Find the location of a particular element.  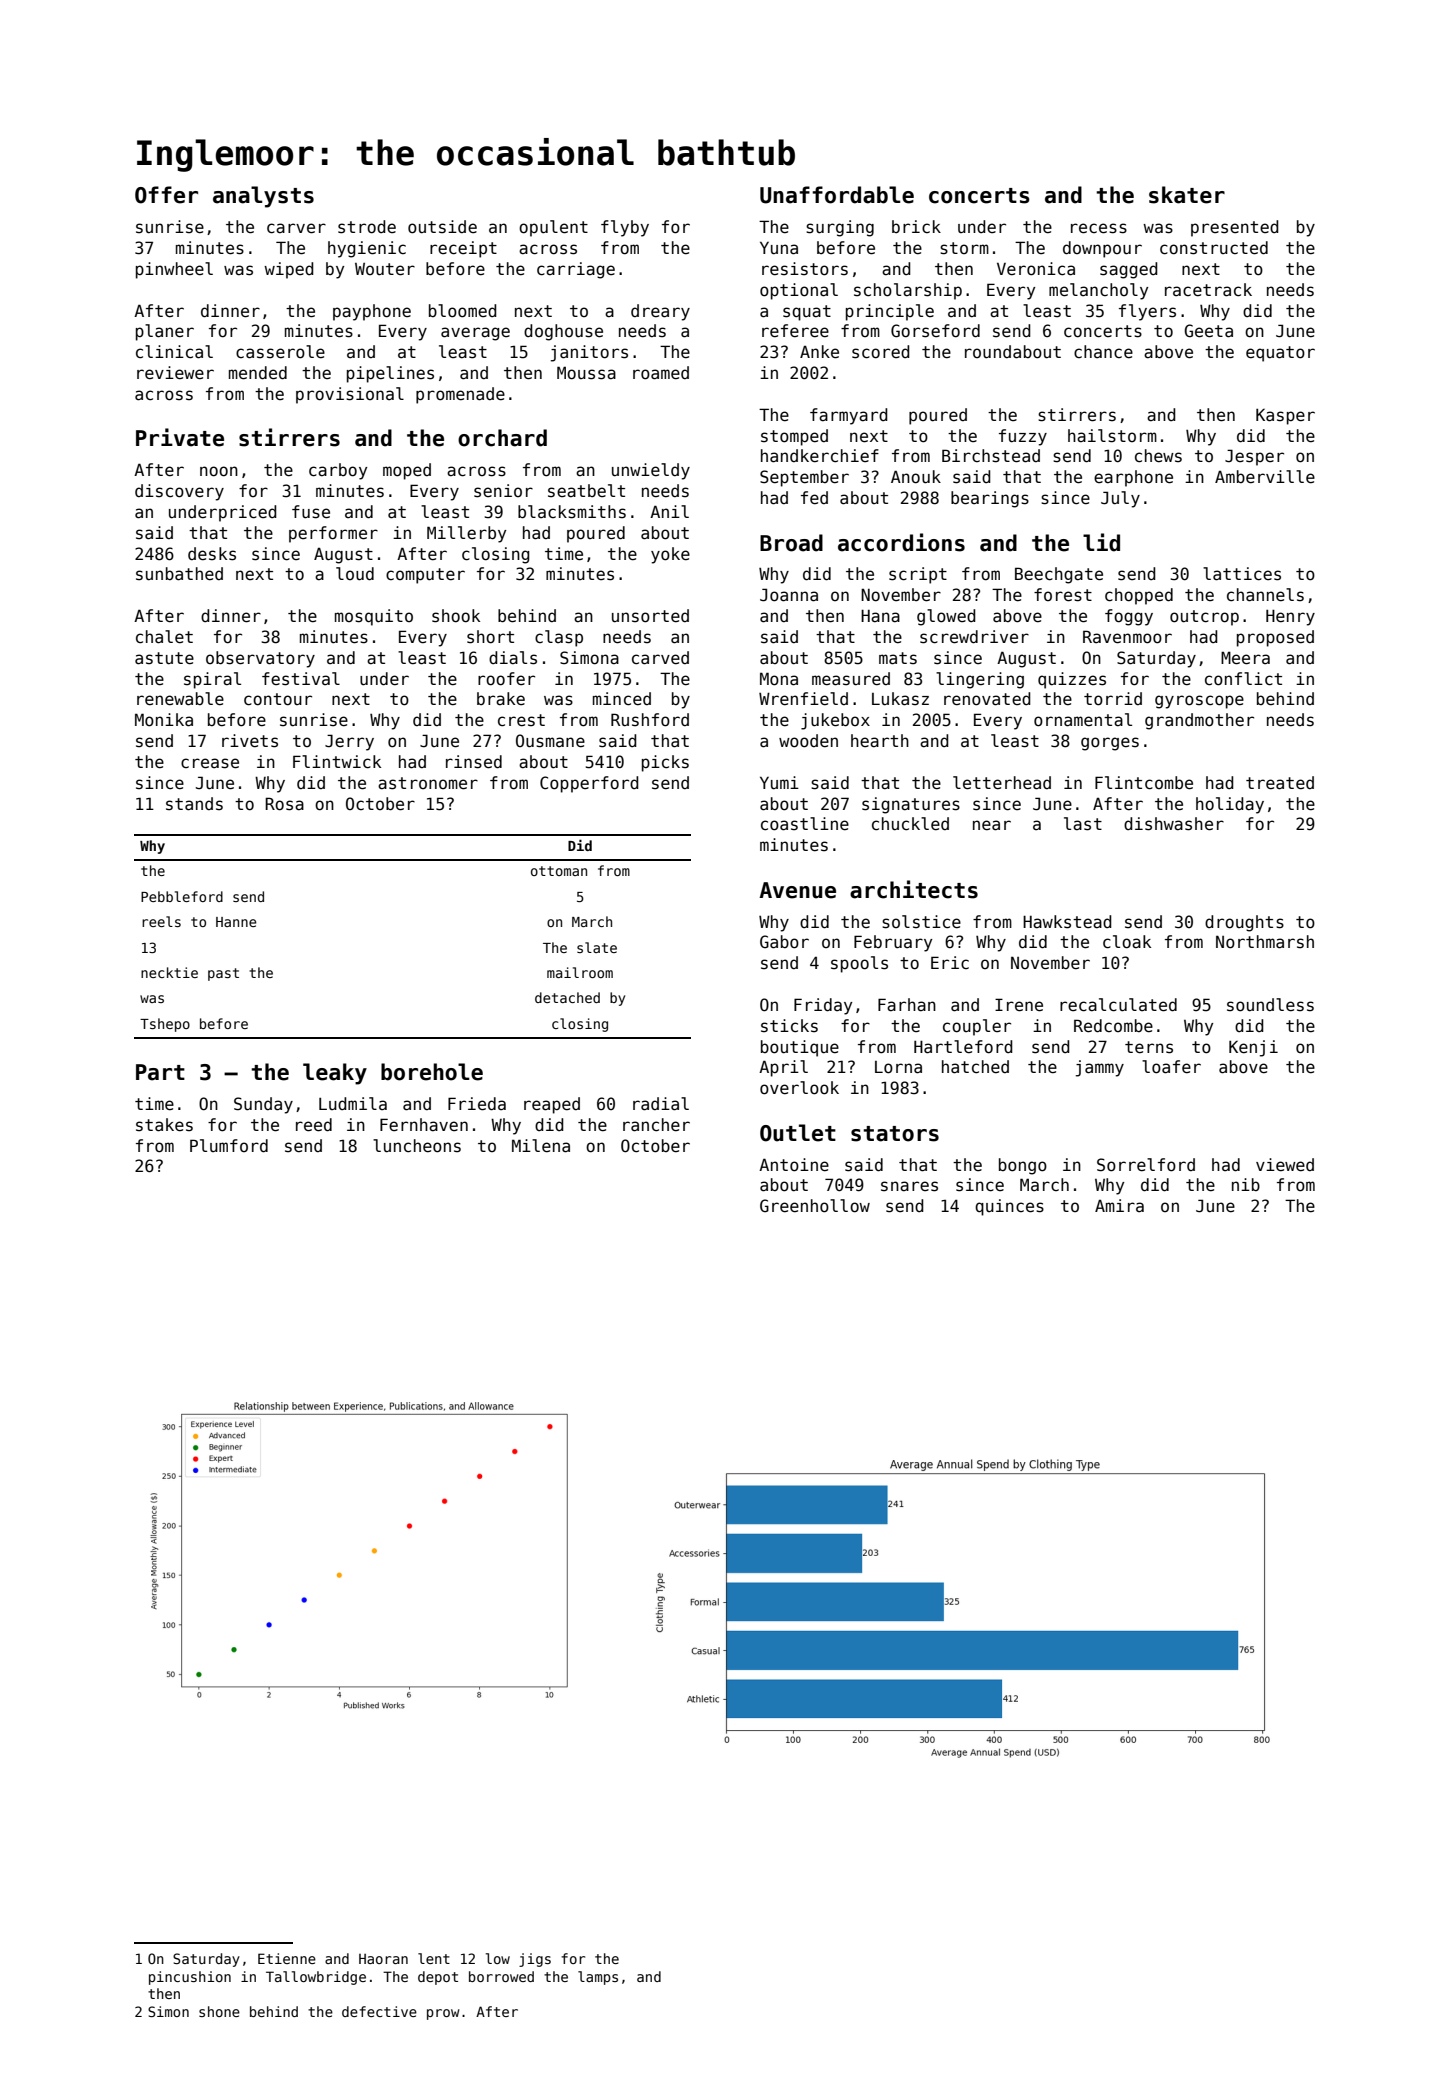

snares is located at coordinates (909, 1186).
